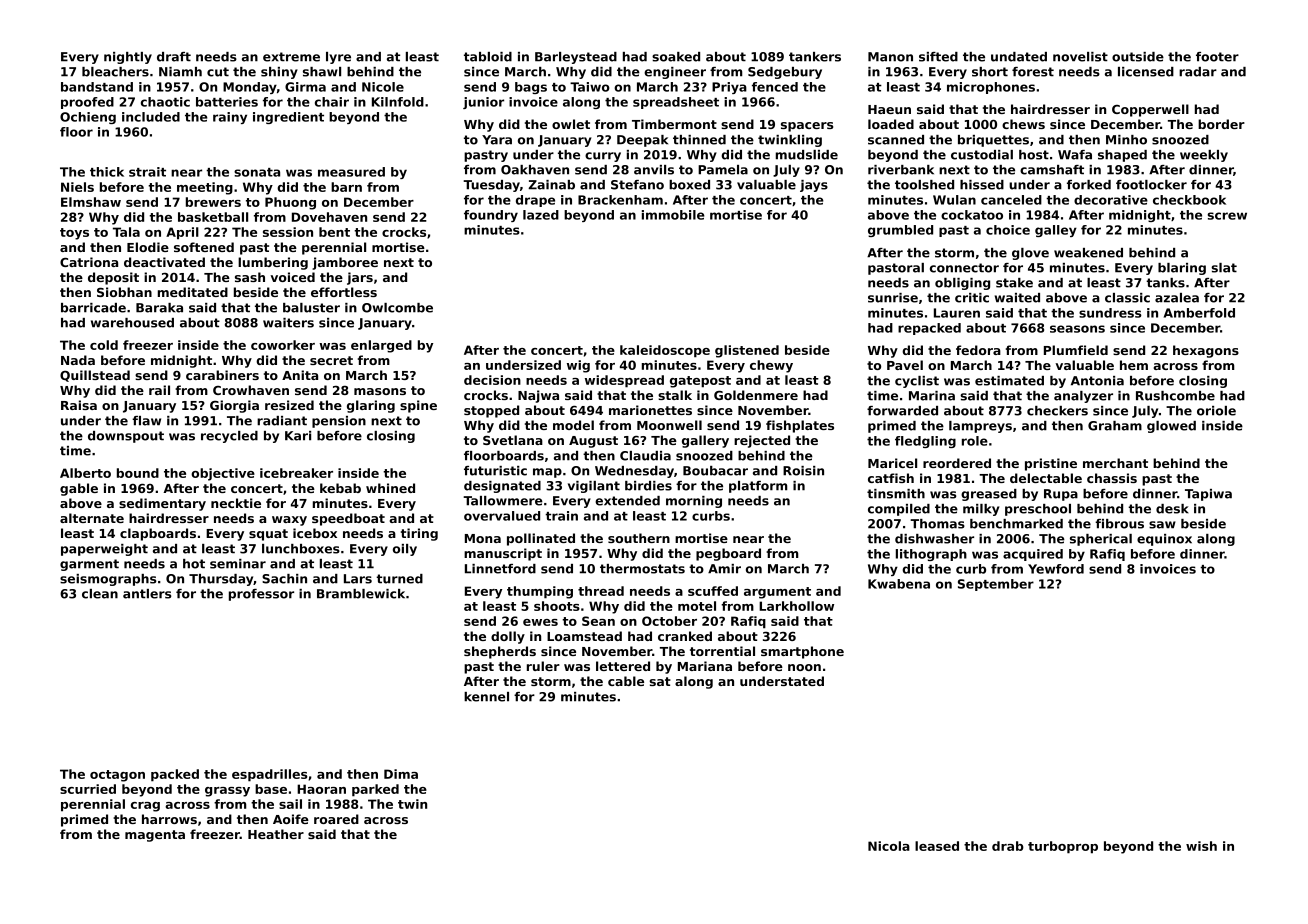 The image size is (1308, 924). I want to click on screw, so click(1227, 216).
